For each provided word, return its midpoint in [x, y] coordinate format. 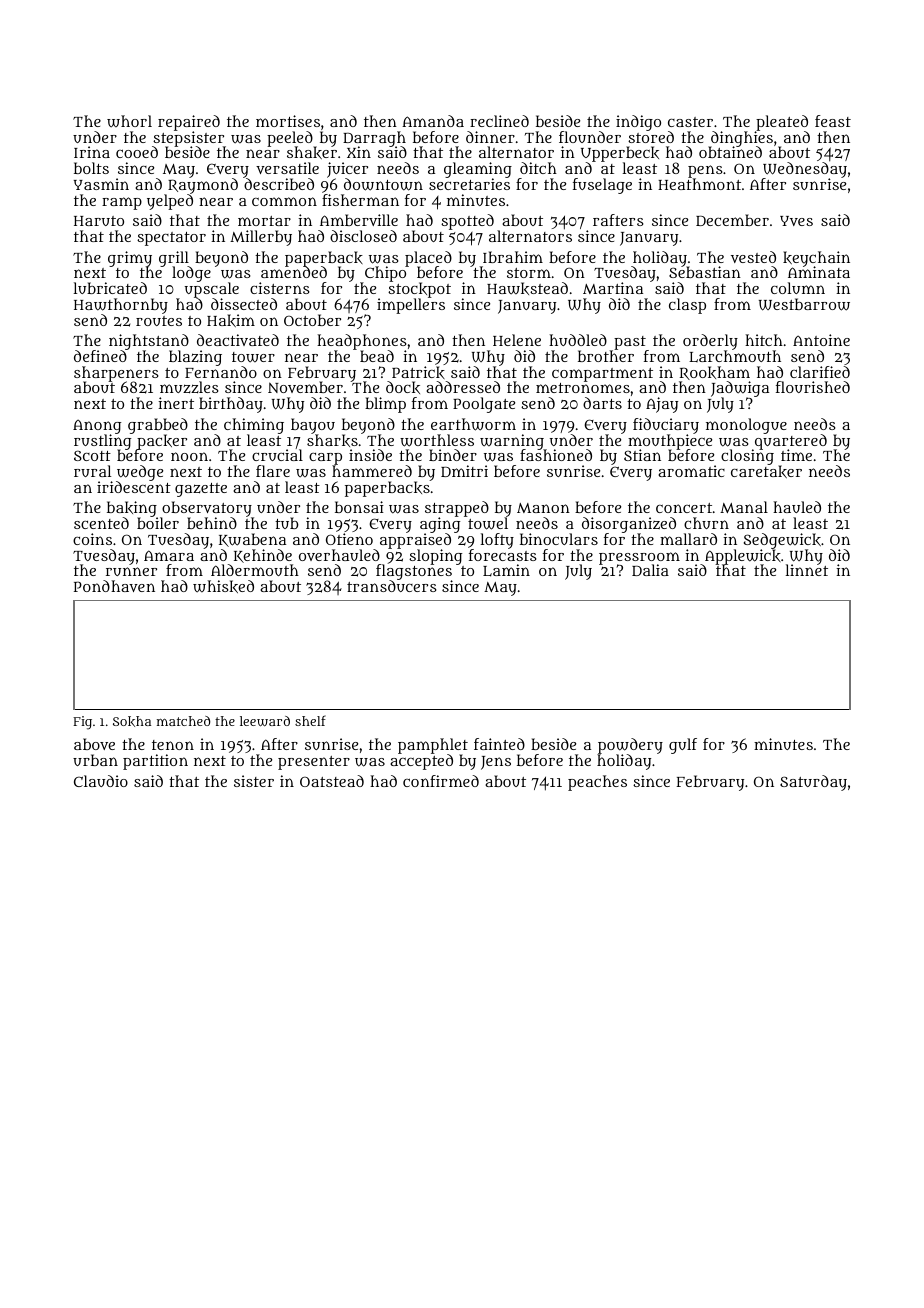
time [796, 455]
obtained [730, 152]
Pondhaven [114, 586]
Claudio [101, 781]
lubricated [110, 288]
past [630, 343]
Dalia [650, 570]
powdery [630, 746]
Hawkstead [527, 288]
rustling [102, 442]
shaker [312, 153]
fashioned [556, 455]
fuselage [602, 186]
